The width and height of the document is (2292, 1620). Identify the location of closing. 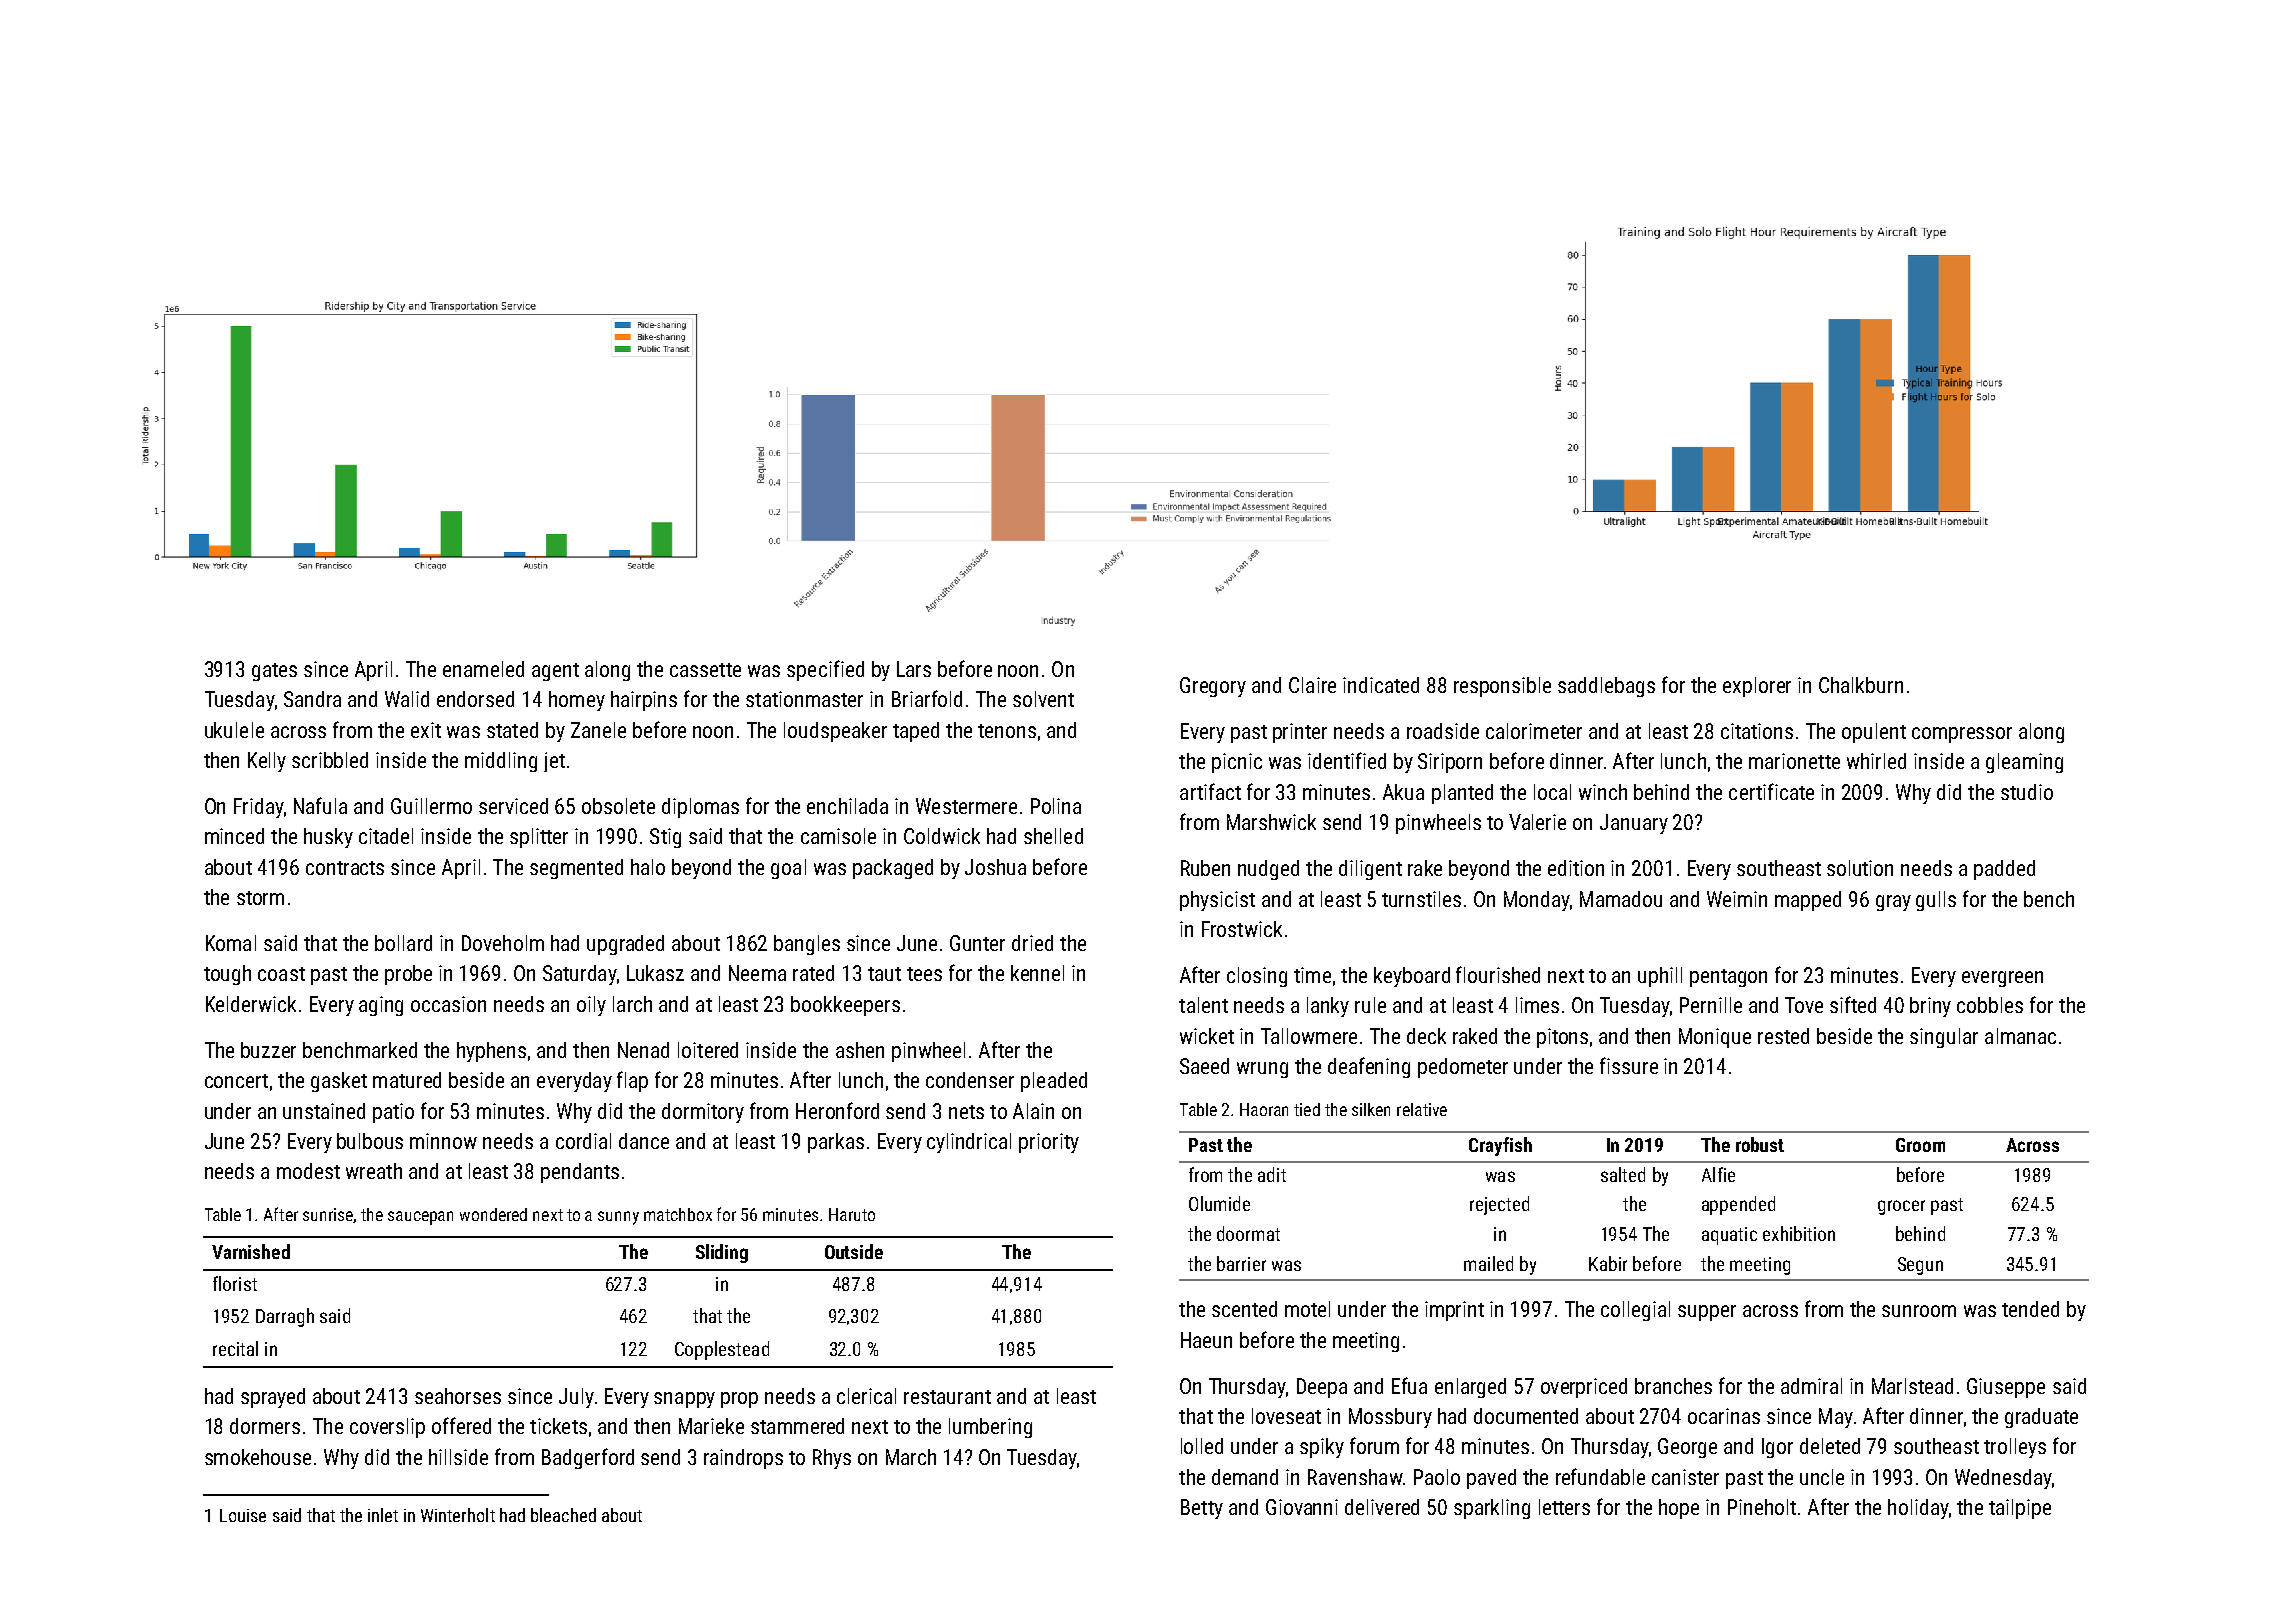
(1257, 977).
